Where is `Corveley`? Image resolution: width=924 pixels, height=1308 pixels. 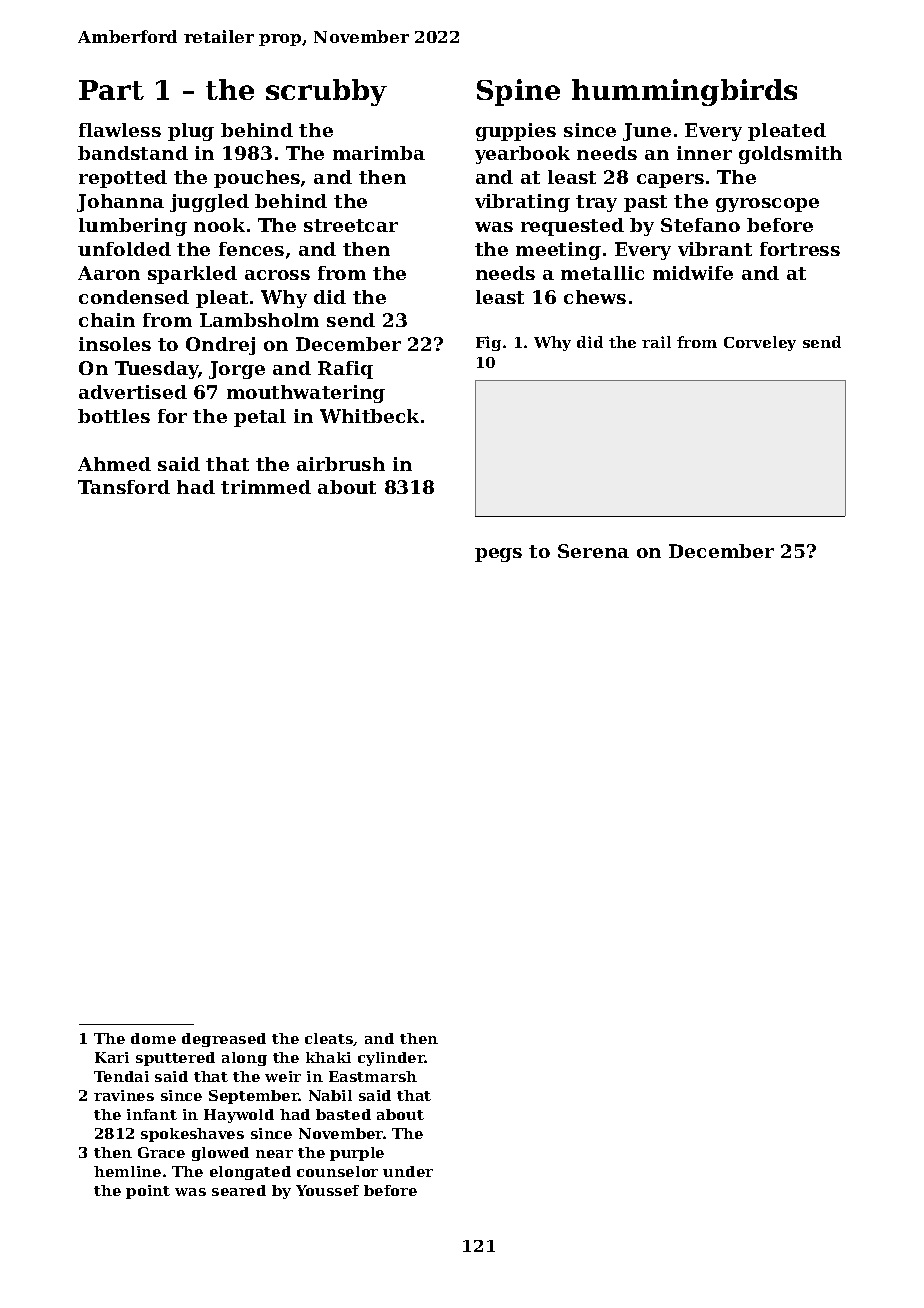
Corveley is located at coordinates (760, 343).
